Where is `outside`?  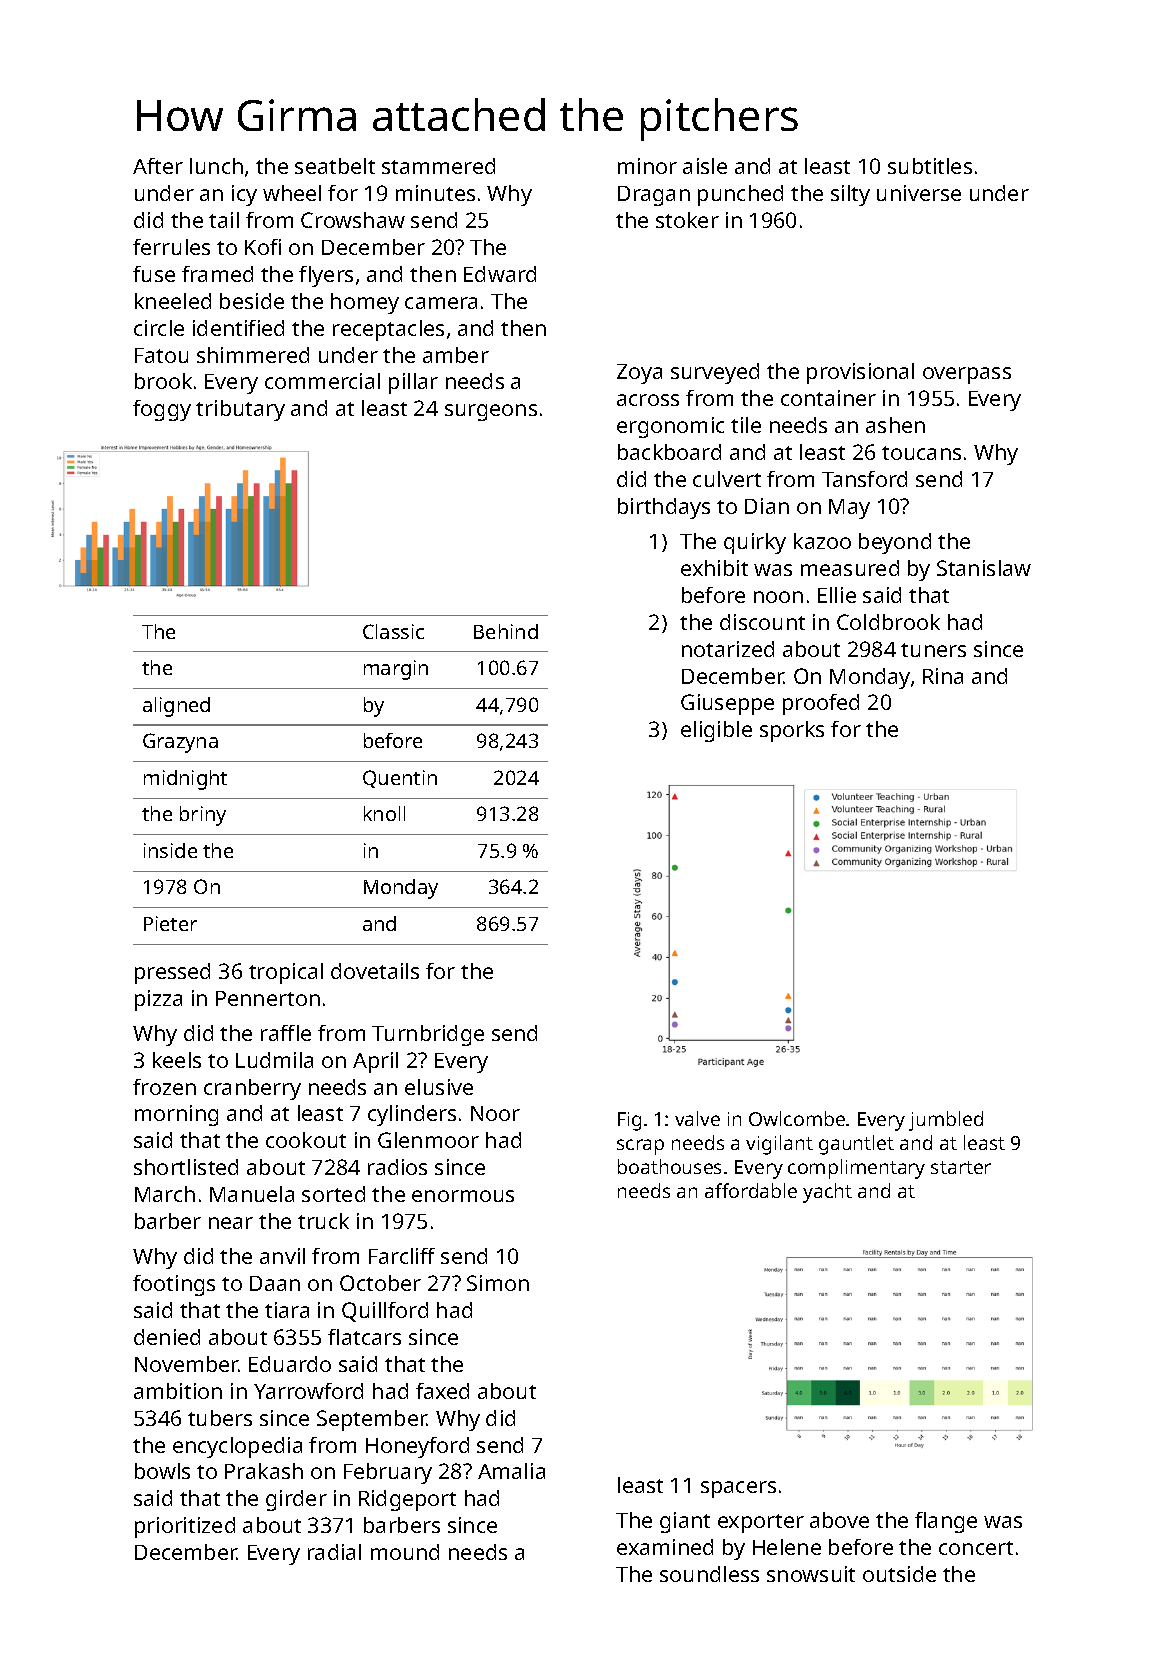
outside is located at coordinates (899, 1574).
